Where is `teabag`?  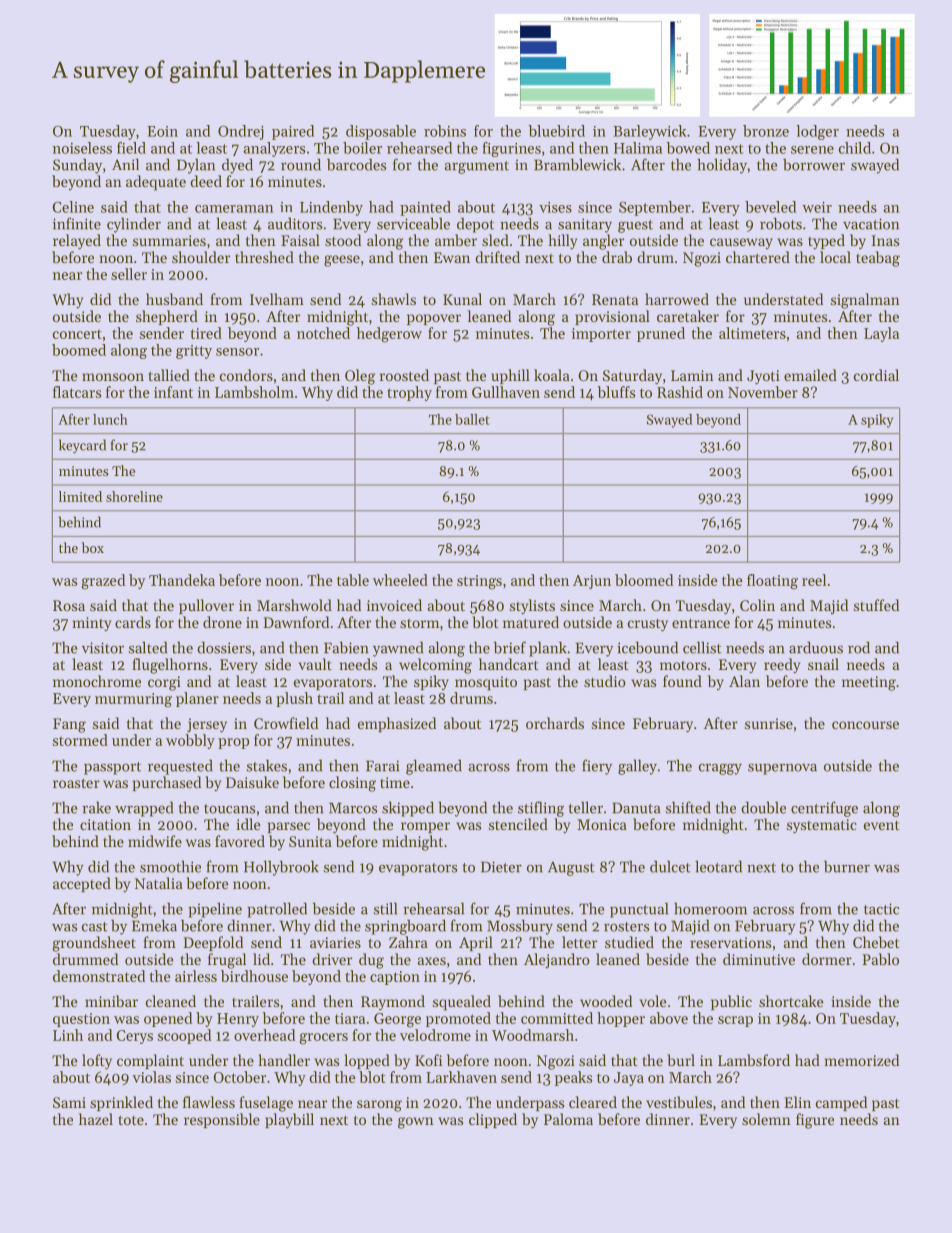 teabag is located at coordinates (878, 259).
